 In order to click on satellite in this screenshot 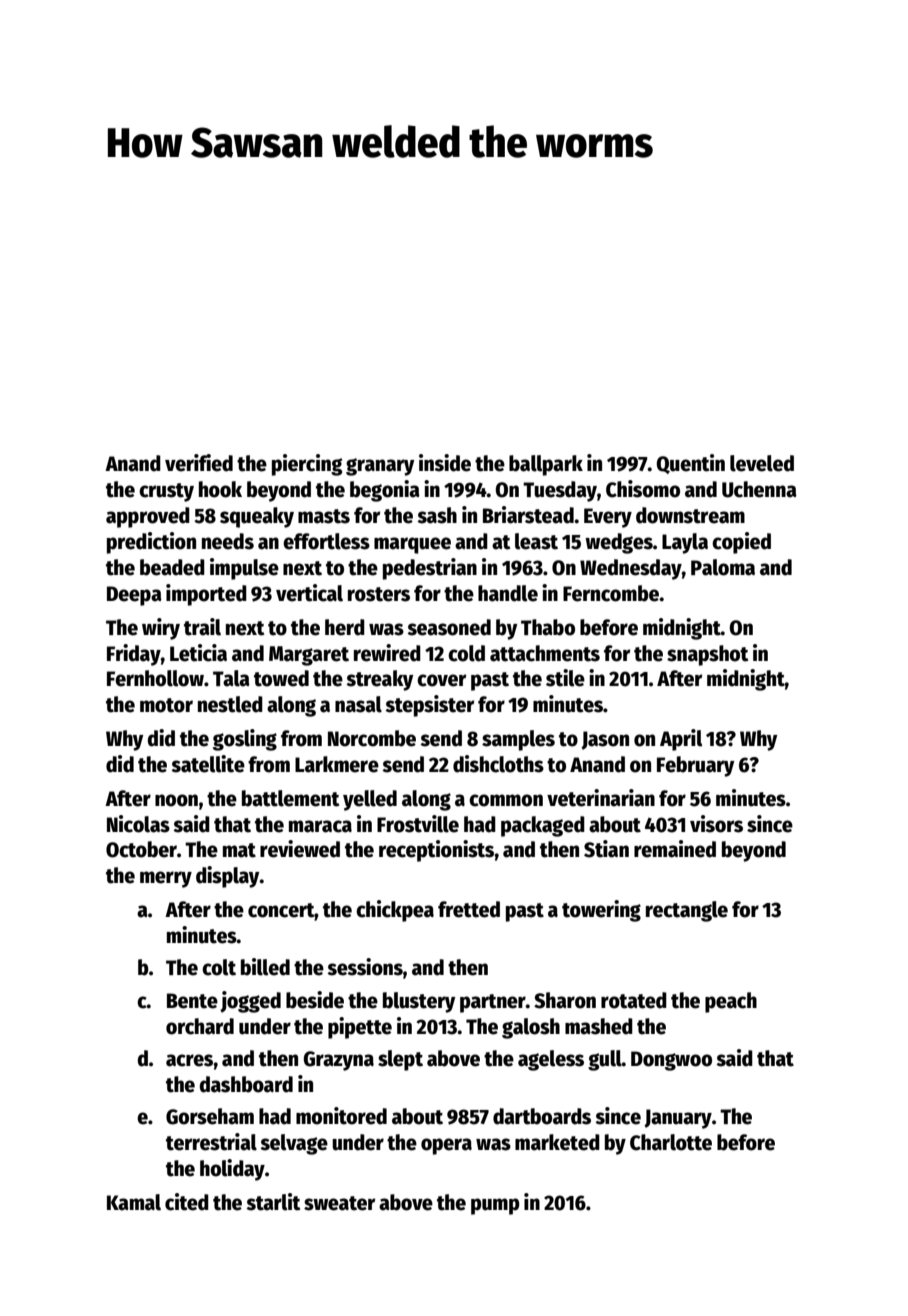, I will do `click(208, 764)`.
